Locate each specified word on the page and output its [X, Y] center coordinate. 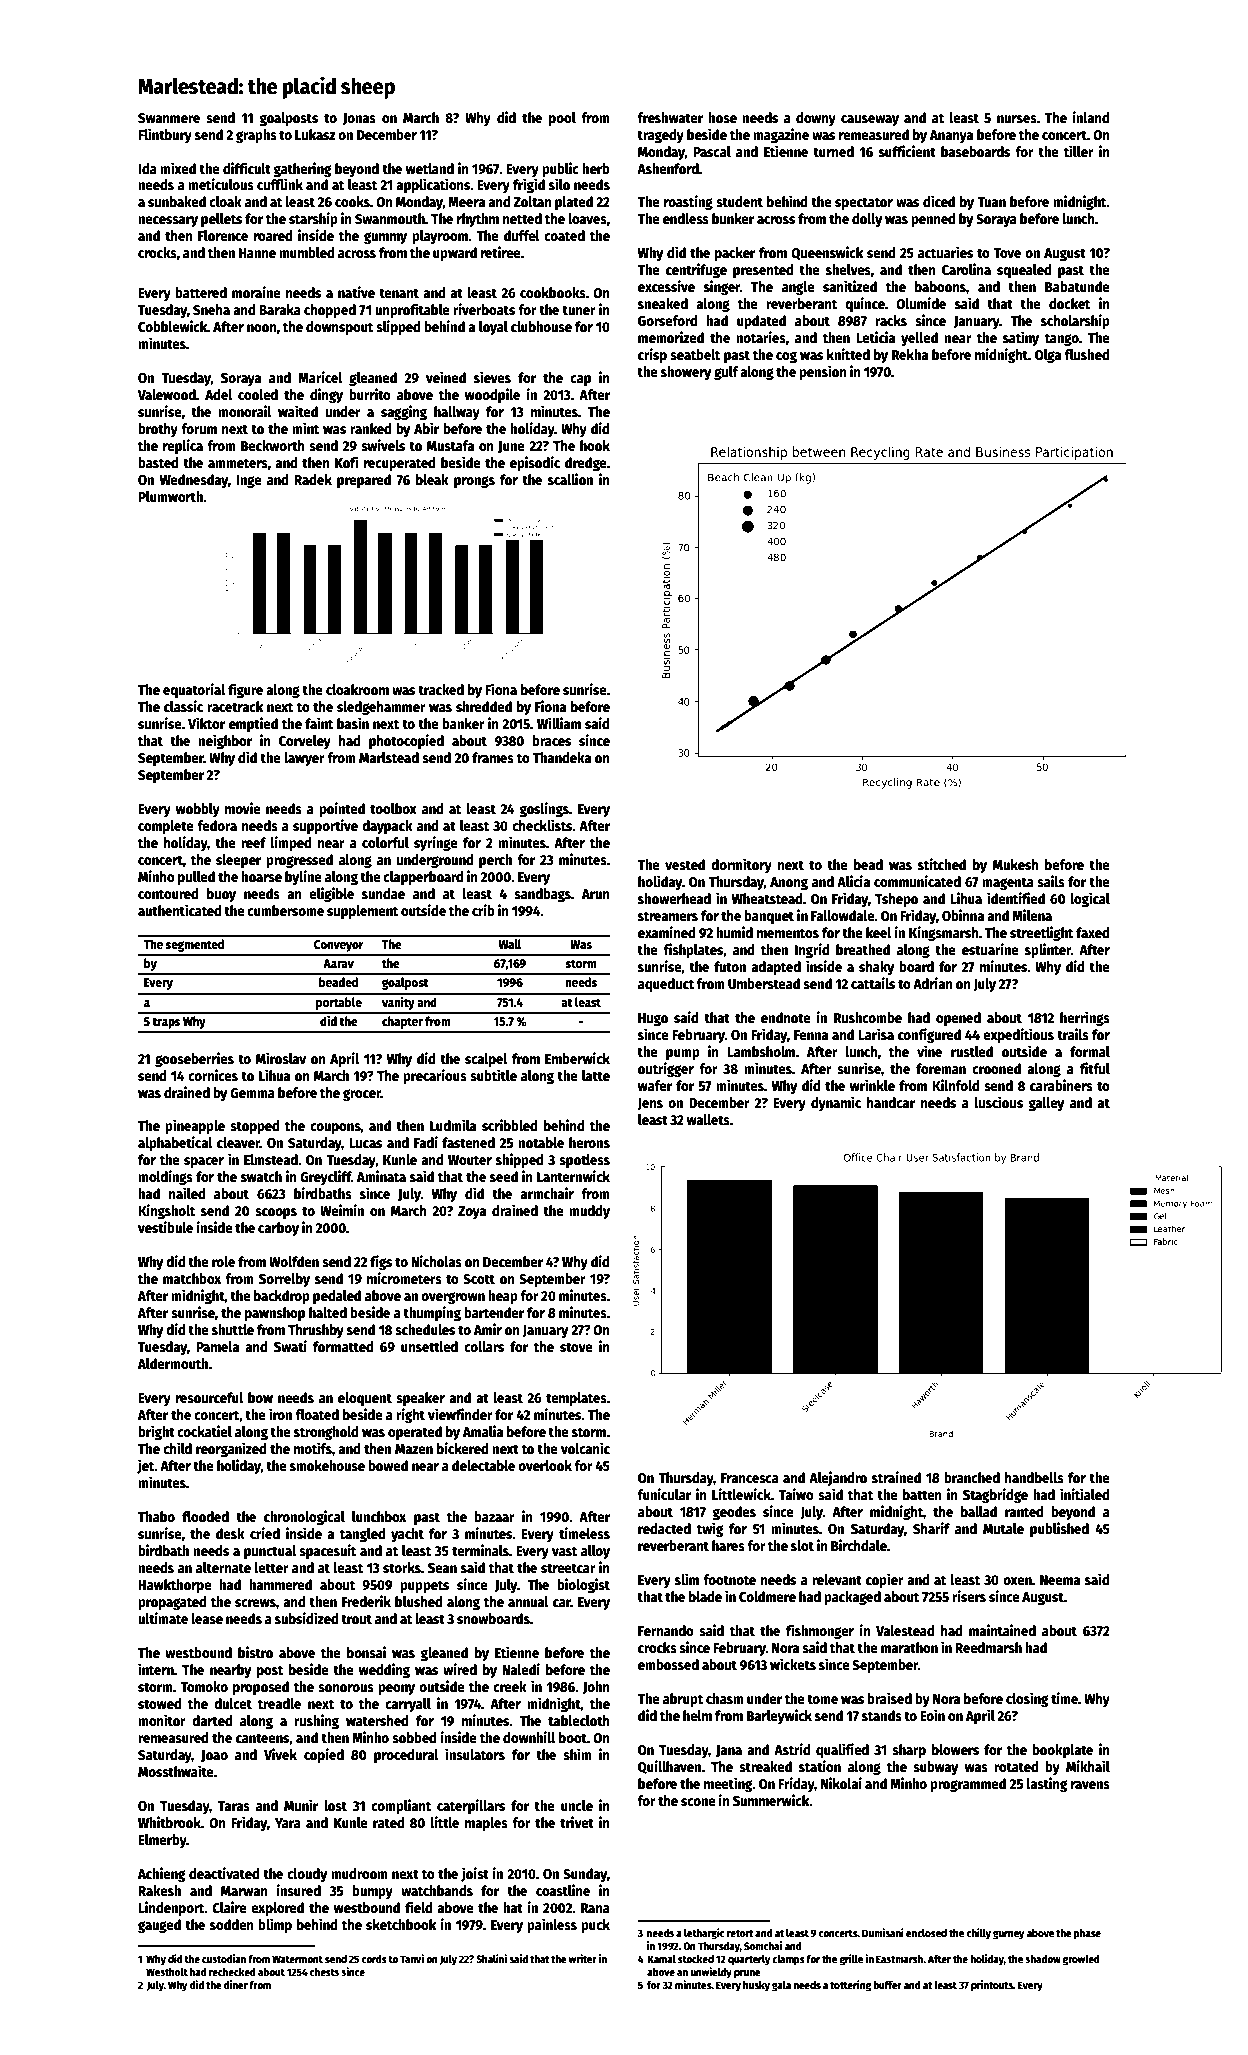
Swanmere [169, 118]
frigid [529, 185]
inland [1091, 117]
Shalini [491, 1958]
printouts [992, 1986]
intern [156, 1669]
